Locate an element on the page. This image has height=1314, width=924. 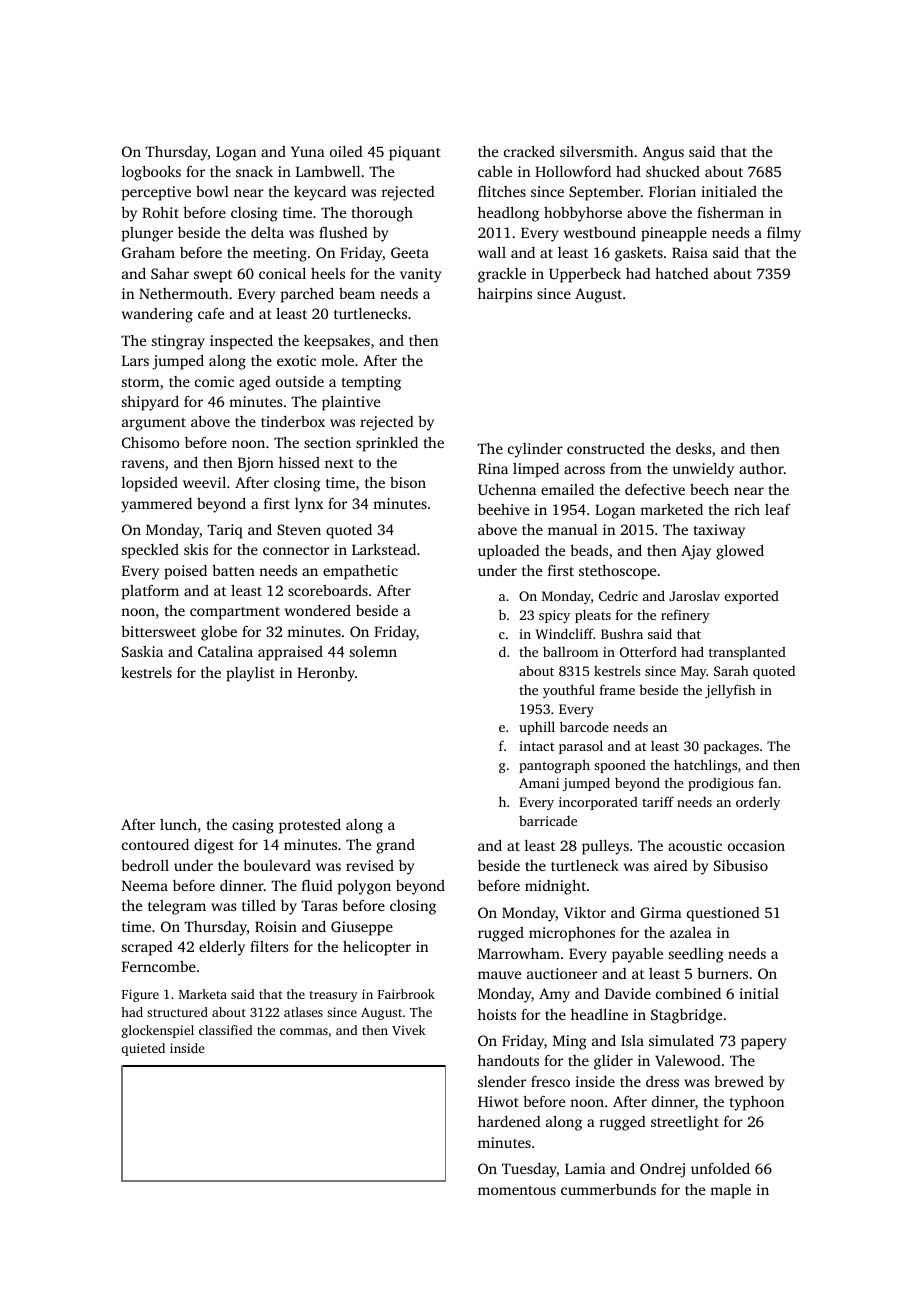
piquant is located at coordinates (415, 153).
